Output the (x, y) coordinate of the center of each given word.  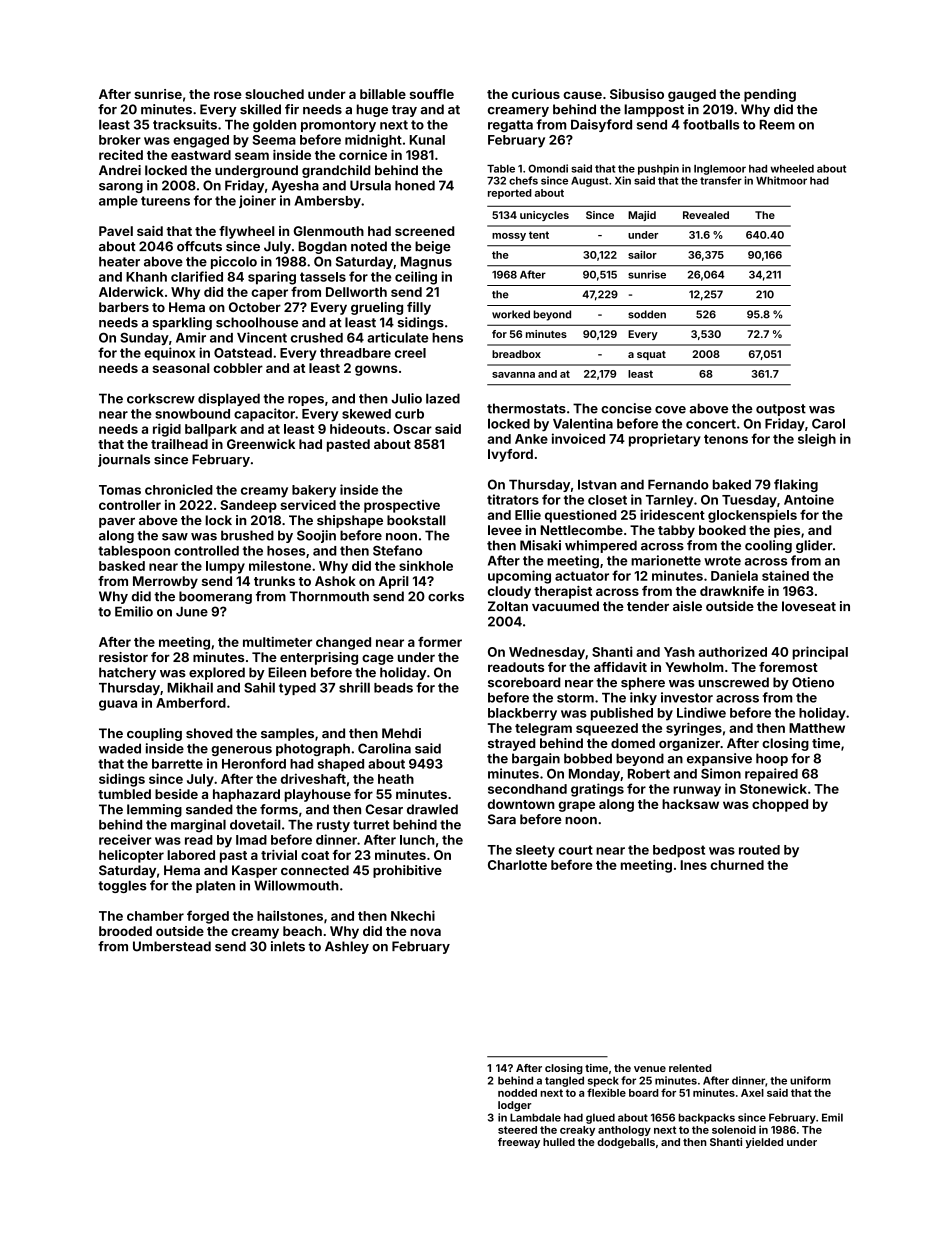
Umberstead (172, 946)
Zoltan (508, 606)
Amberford (191, 702)
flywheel (247, 232)
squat (651, 355)
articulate (398, 337)
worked (511, 314)
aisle (687, 606)
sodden (647, 314)
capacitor (264, 415)
